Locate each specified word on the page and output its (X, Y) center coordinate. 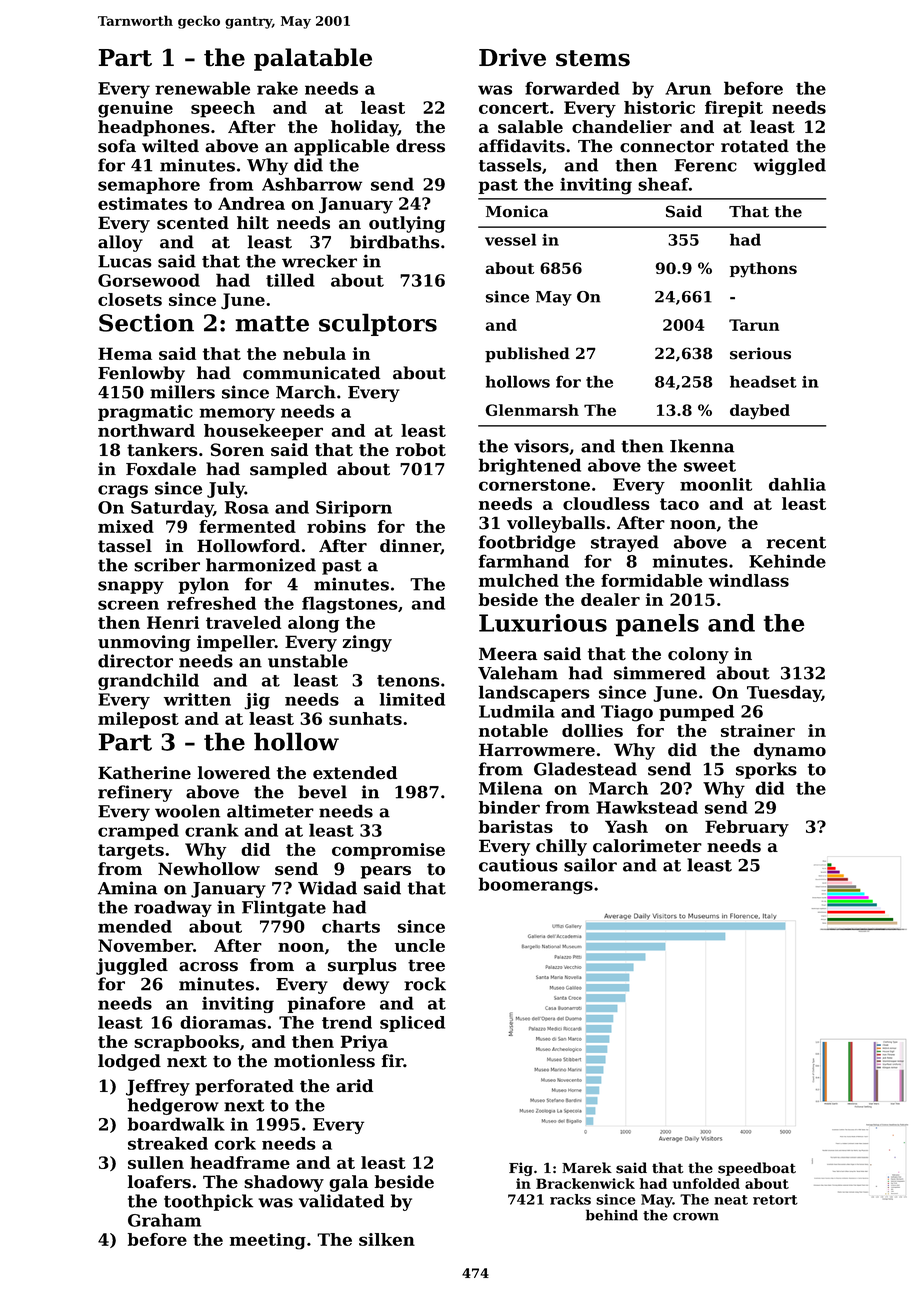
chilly (561, 847)
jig (257, 701)
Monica (517, 211)
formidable (652, 580)
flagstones (350, 605)
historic (659, 107)
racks (570, 1199)
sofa (117, 146)
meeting (268, 1241)
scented (193, 223)
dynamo (789, 751)
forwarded (572, 88)
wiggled (789, 166)
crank (212, 830)
